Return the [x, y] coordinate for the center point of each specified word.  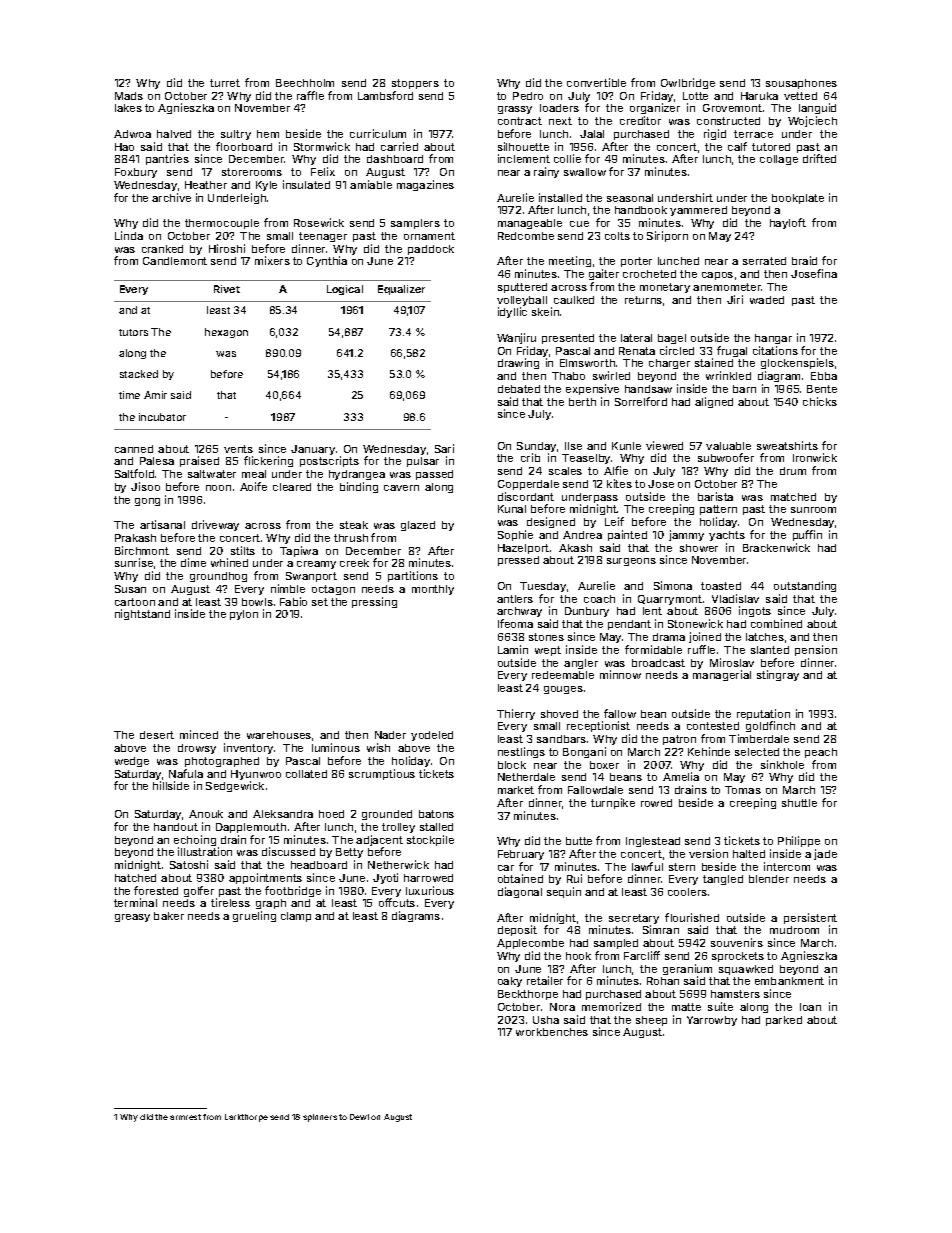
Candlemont [175, 261]
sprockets [738, 957]
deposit [517, 930]
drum [793, 471]
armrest [185, 1117]
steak [354, 525]
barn [744, 389]
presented [568, 339]
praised [199, 461]
